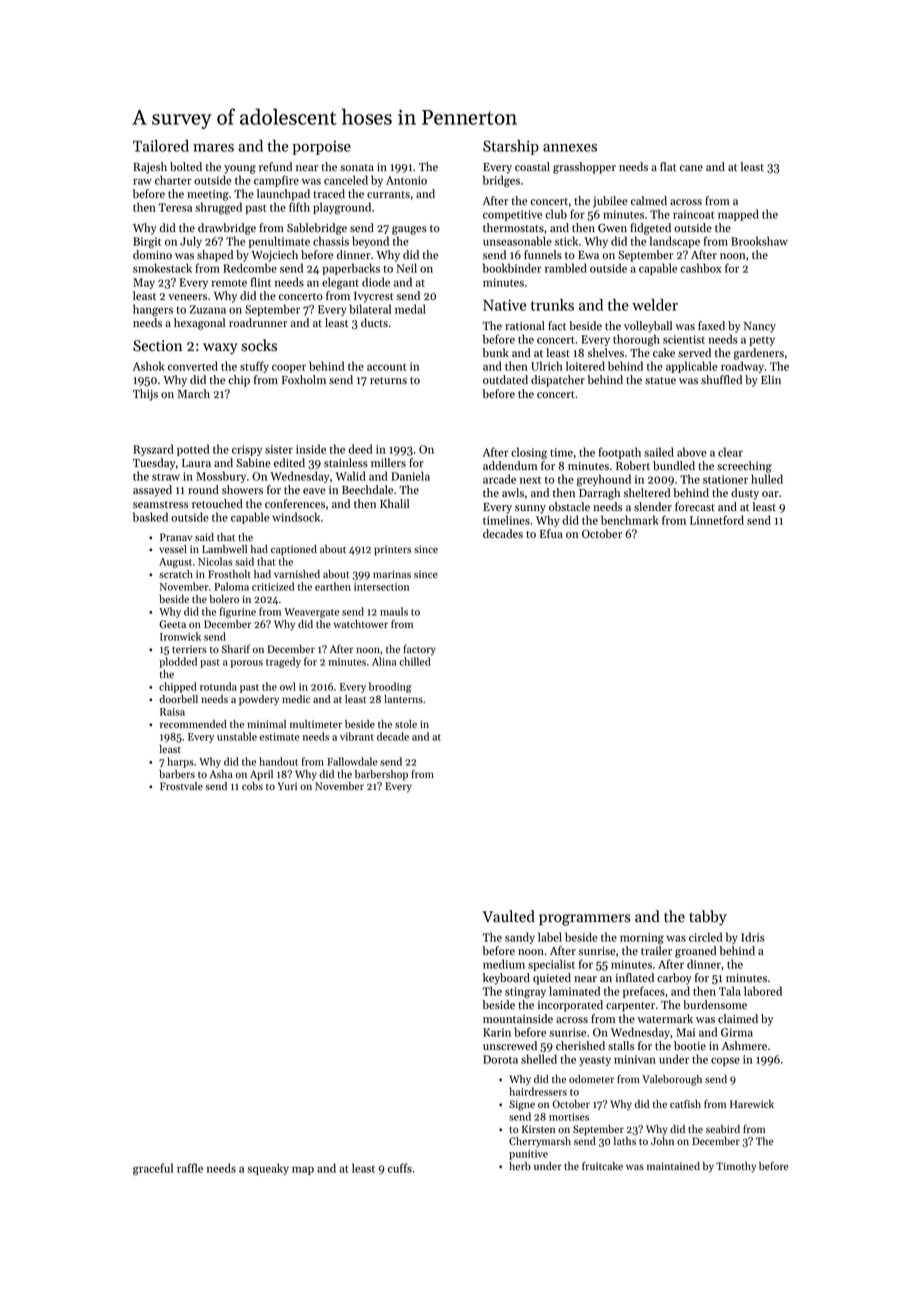 This screenshot has width=924, height=1314. Describe the element at coordinates (161, 146) in the screenshot. I see `Tailored` at that location.
